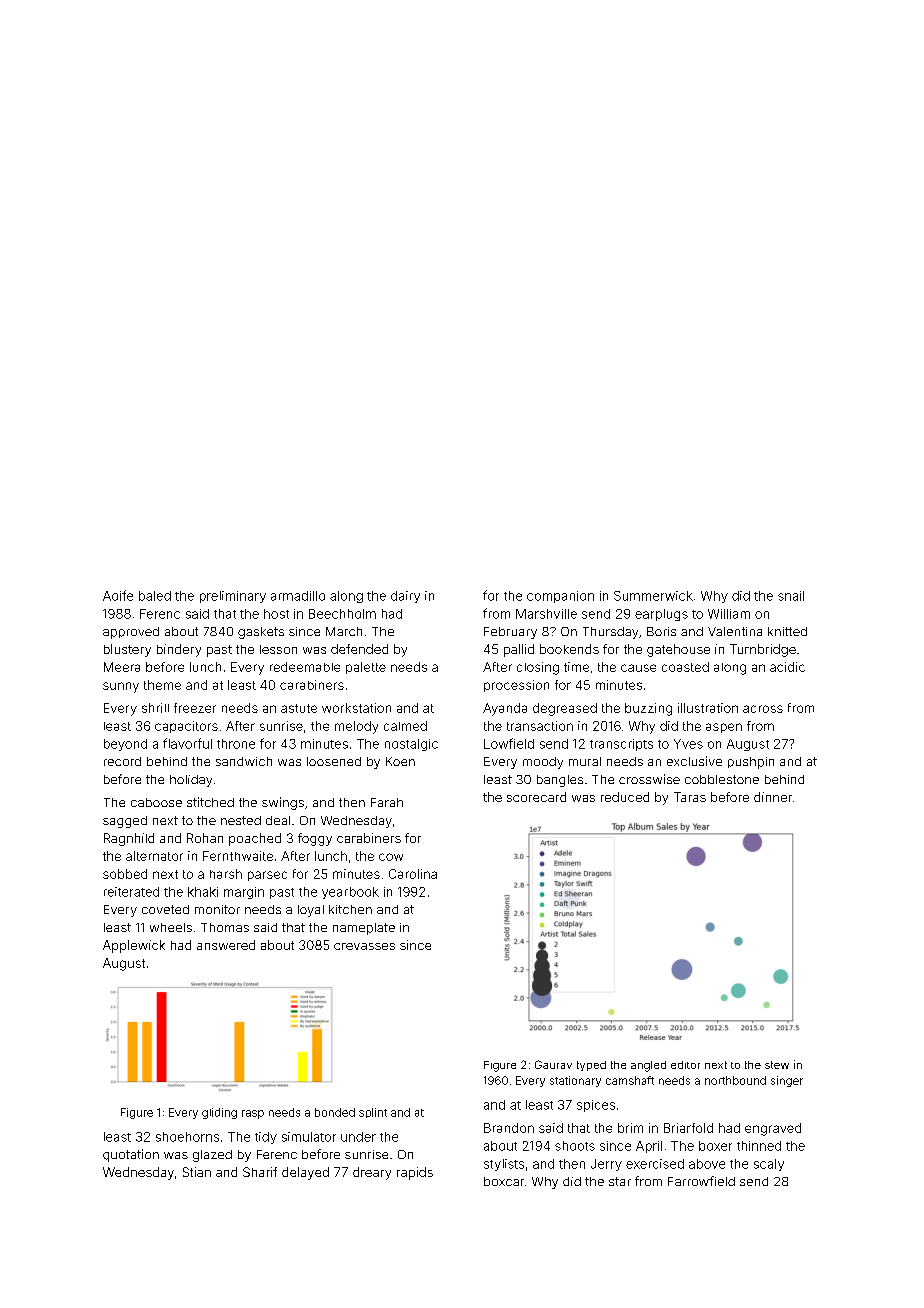 This document has height=1308, width=924. I want to click on illustration, so click(708, 708).
